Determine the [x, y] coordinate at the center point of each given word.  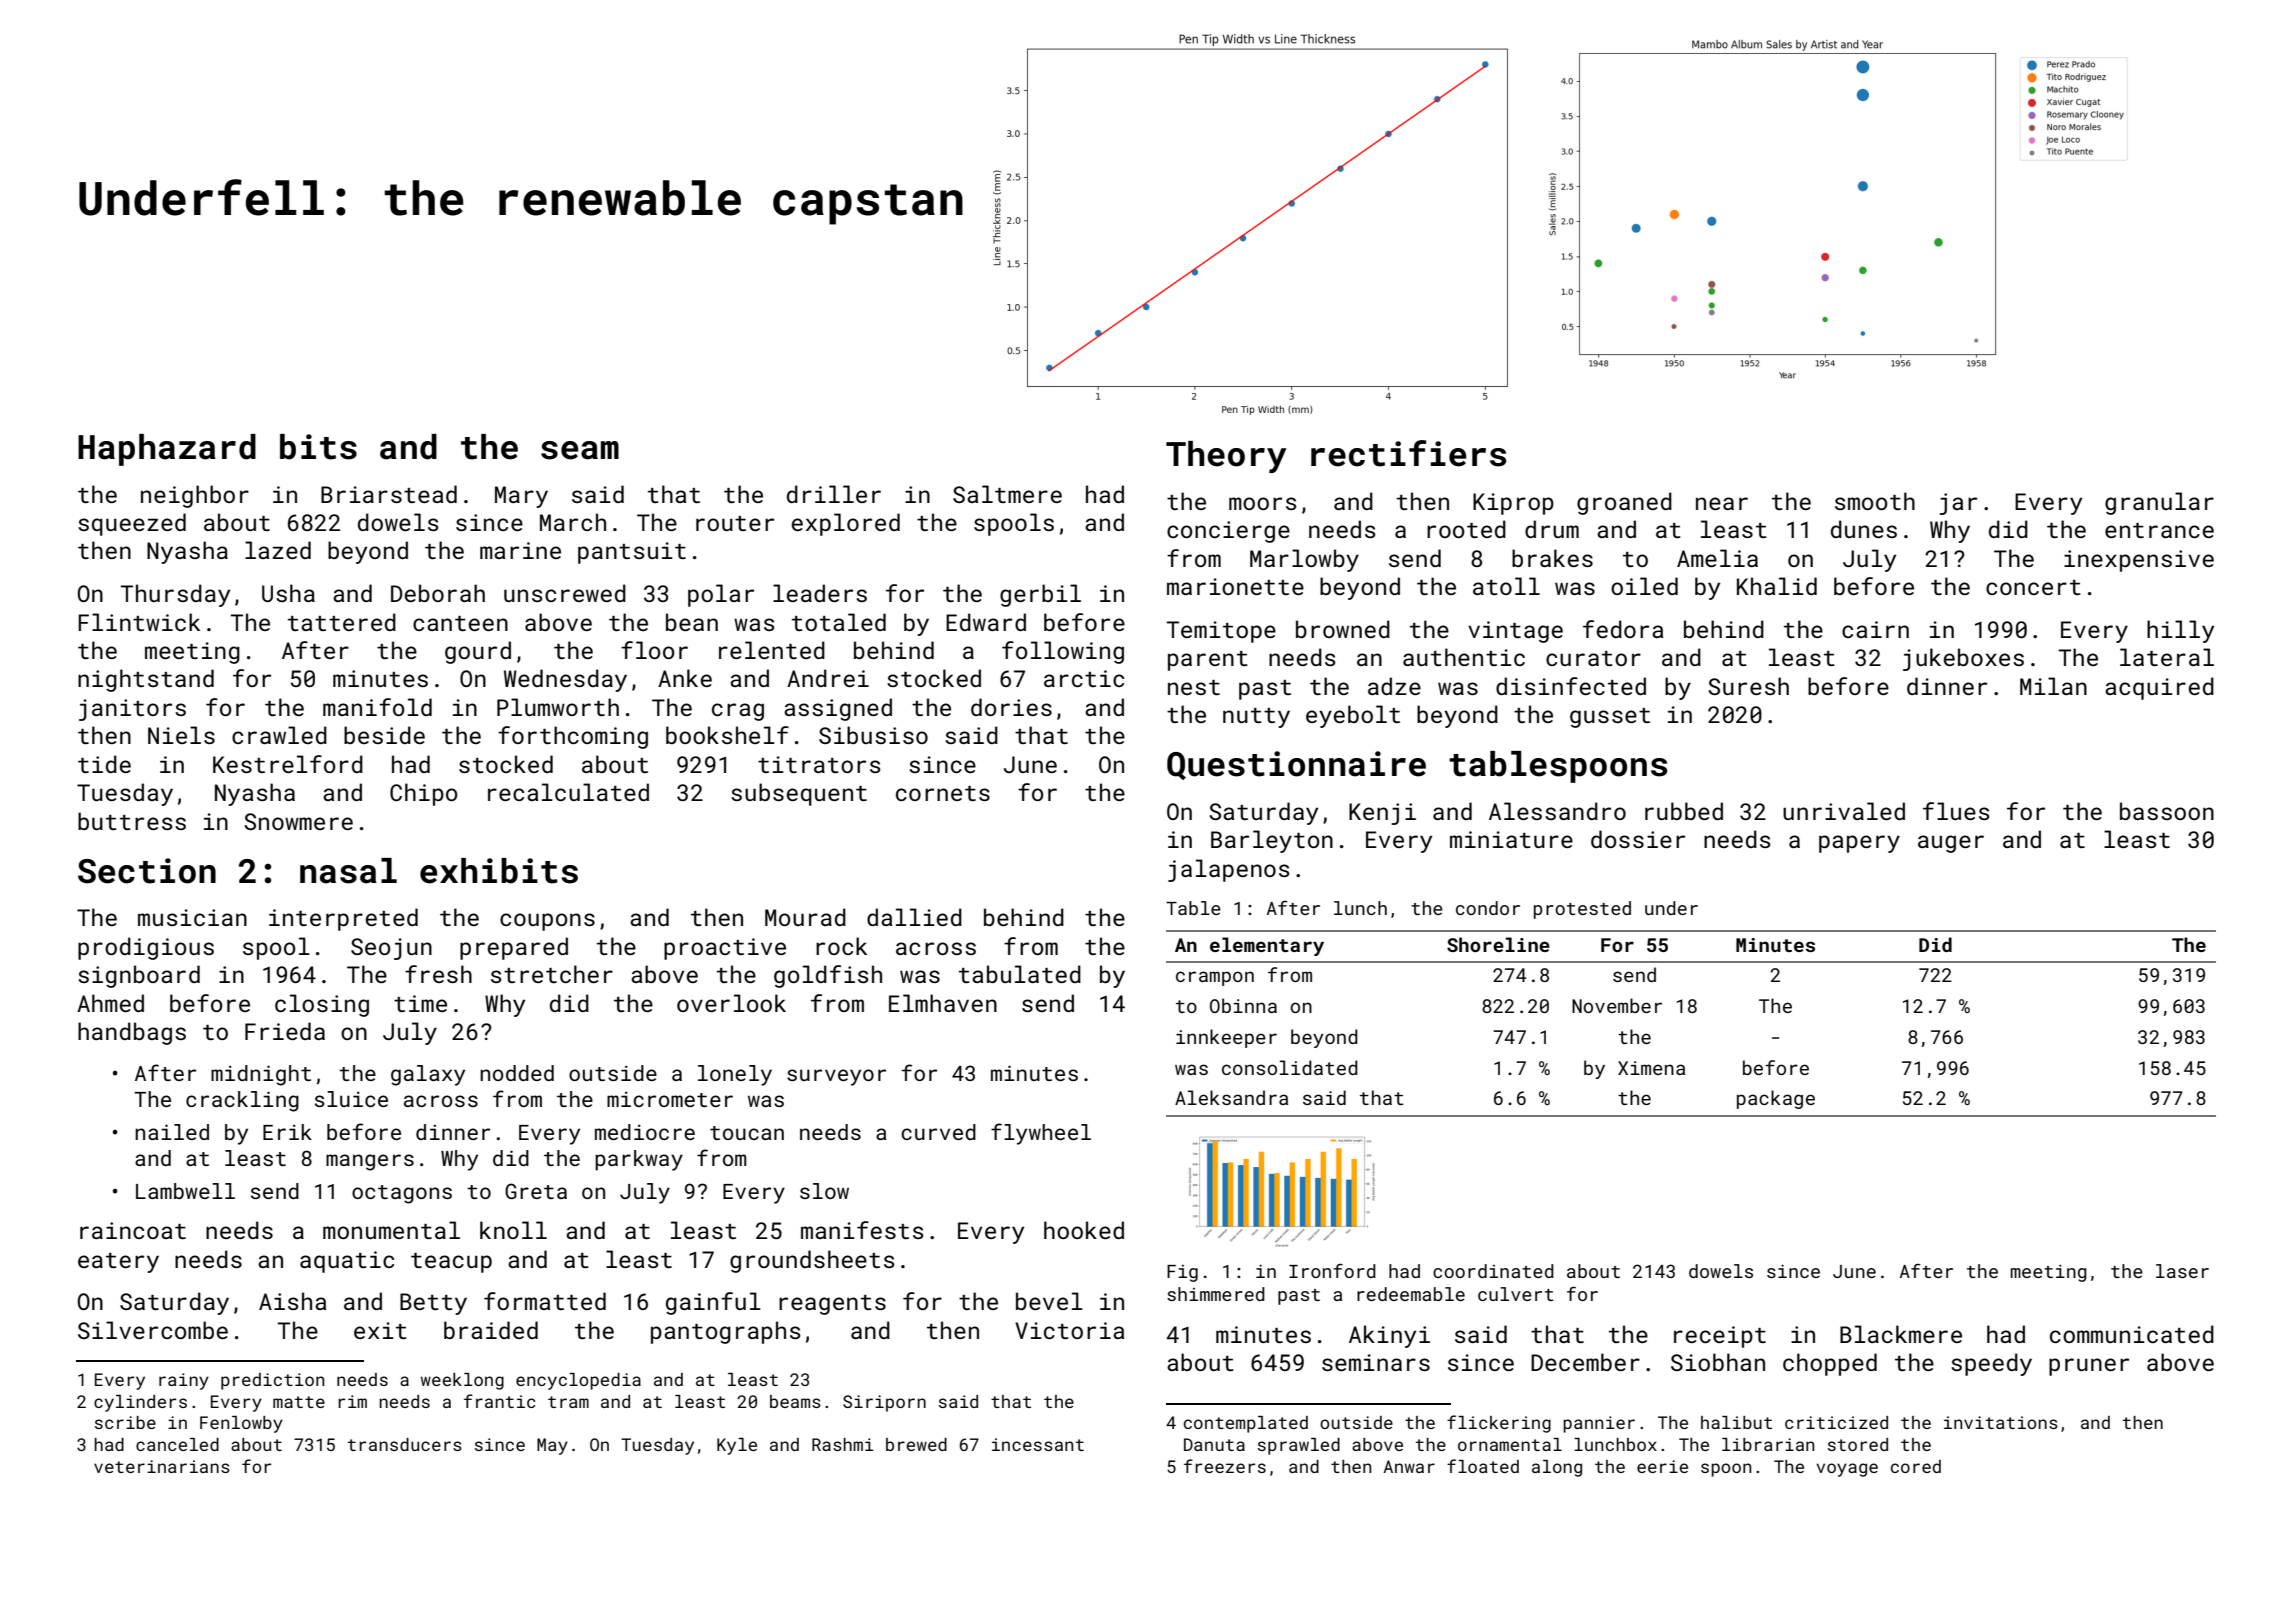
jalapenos [1229, 870]
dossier [1638, 839]
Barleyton [1272, 841]
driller [834, 494]
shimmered [1216, 1294]
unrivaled [1844, 811]
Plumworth [558, 707]
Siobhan [1718, 1362]
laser [2182, 1271]
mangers [370, 1162]
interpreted [343, 919]
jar [1958, 504]
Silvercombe [153, 1330]
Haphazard [167, 450]
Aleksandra [1231, 1097]
